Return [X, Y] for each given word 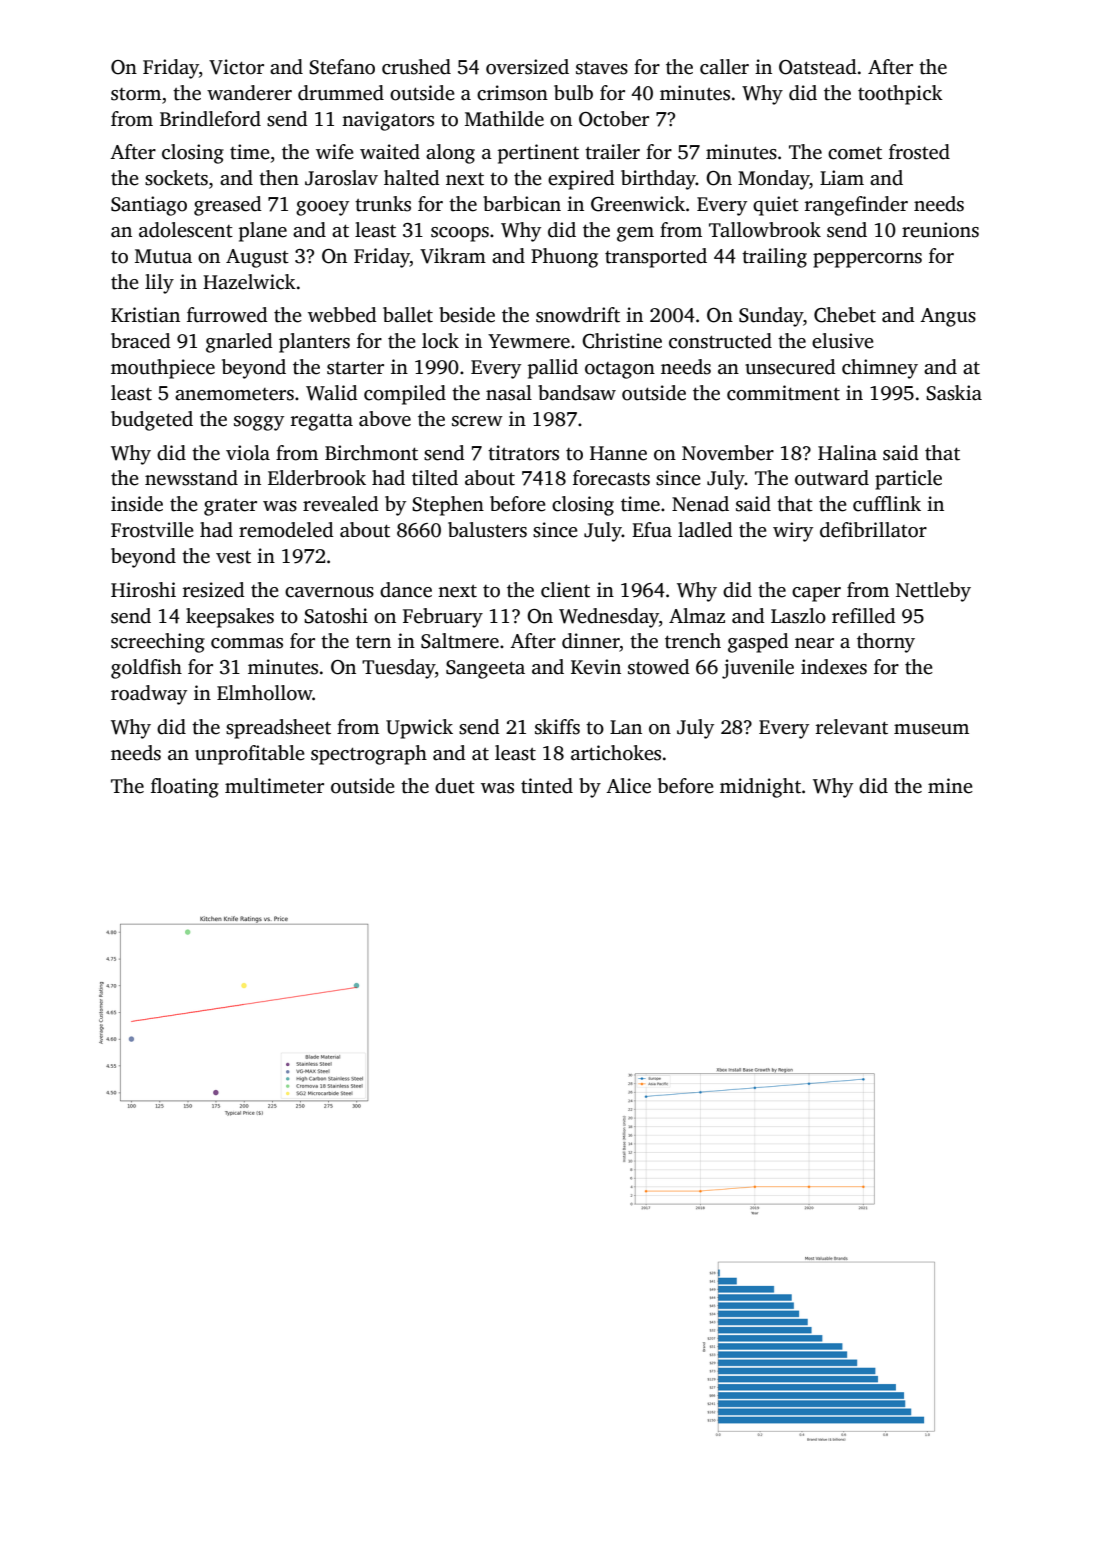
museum [931, 729]
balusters [487, 530]
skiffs [557, 727]
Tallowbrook [765, 230]
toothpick [900, 95]
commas [247, 643]
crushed [416, 67]
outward [832, 478]
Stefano [342, 67]
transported [656, 258]
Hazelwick [249, 282]
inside [137, 504]
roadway [149, 695]
